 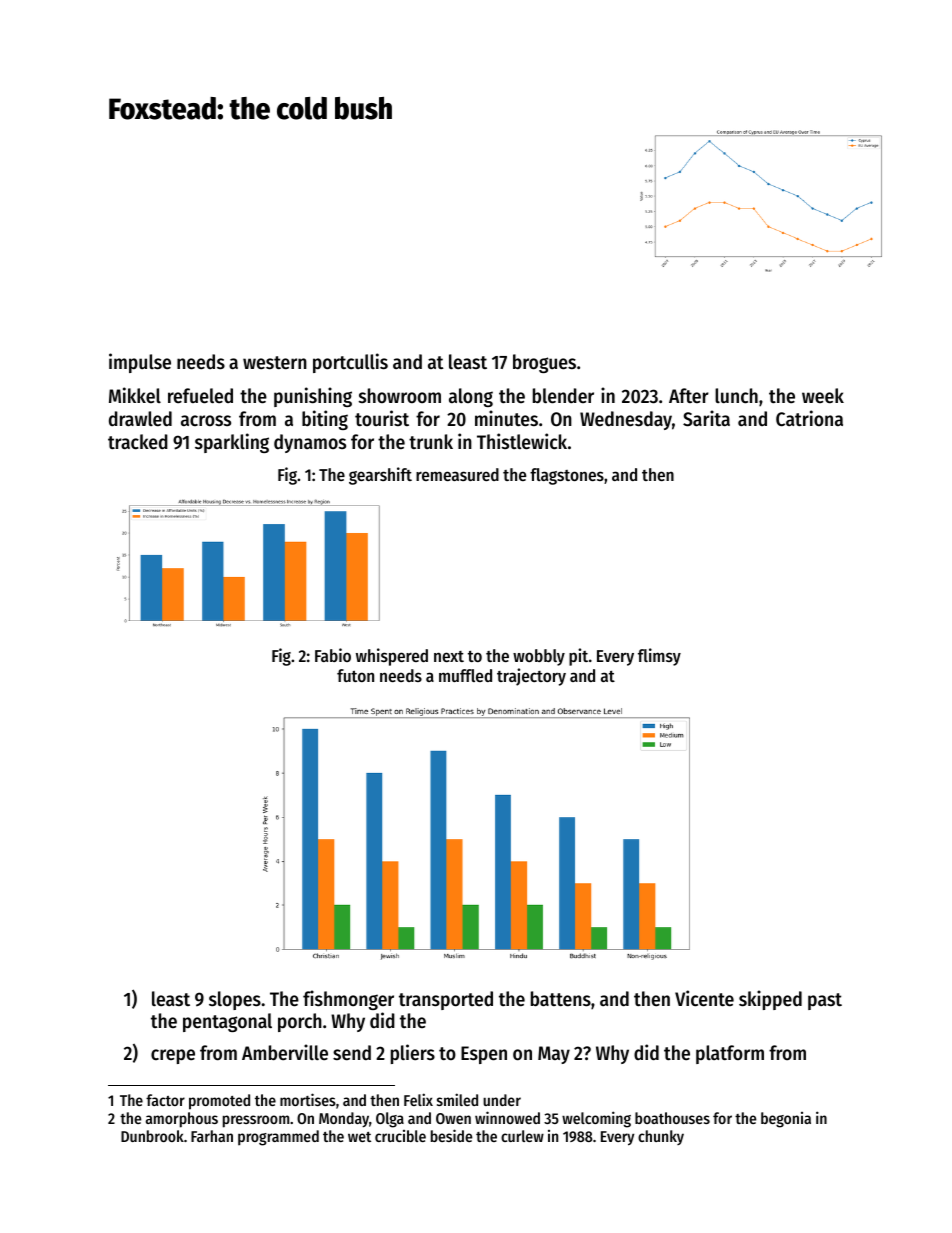 I want to click on battens, so click(x=561, y=999).
